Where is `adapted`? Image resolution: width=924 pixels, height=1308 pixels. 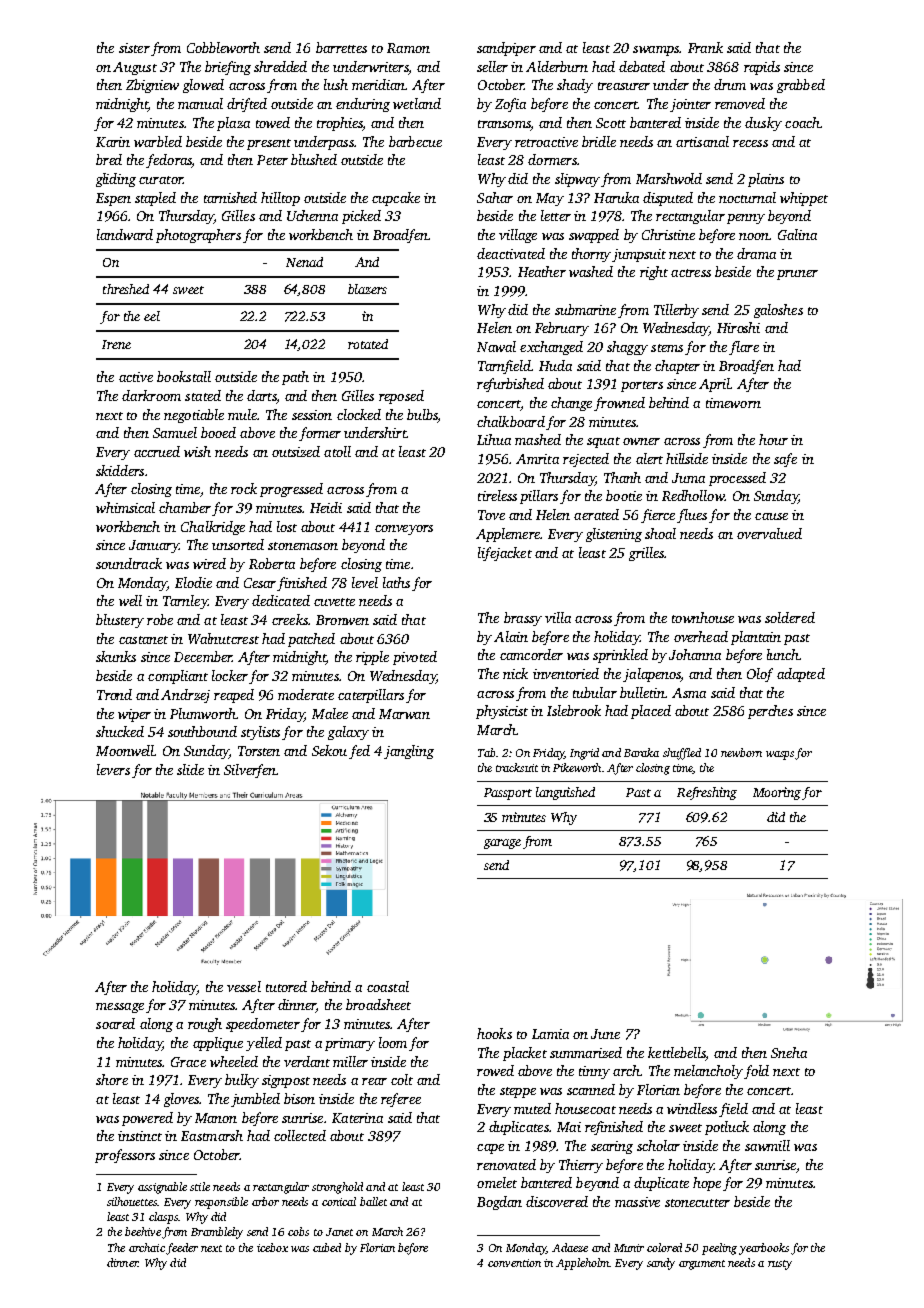 adapted is located at coordinates (801, 675).
